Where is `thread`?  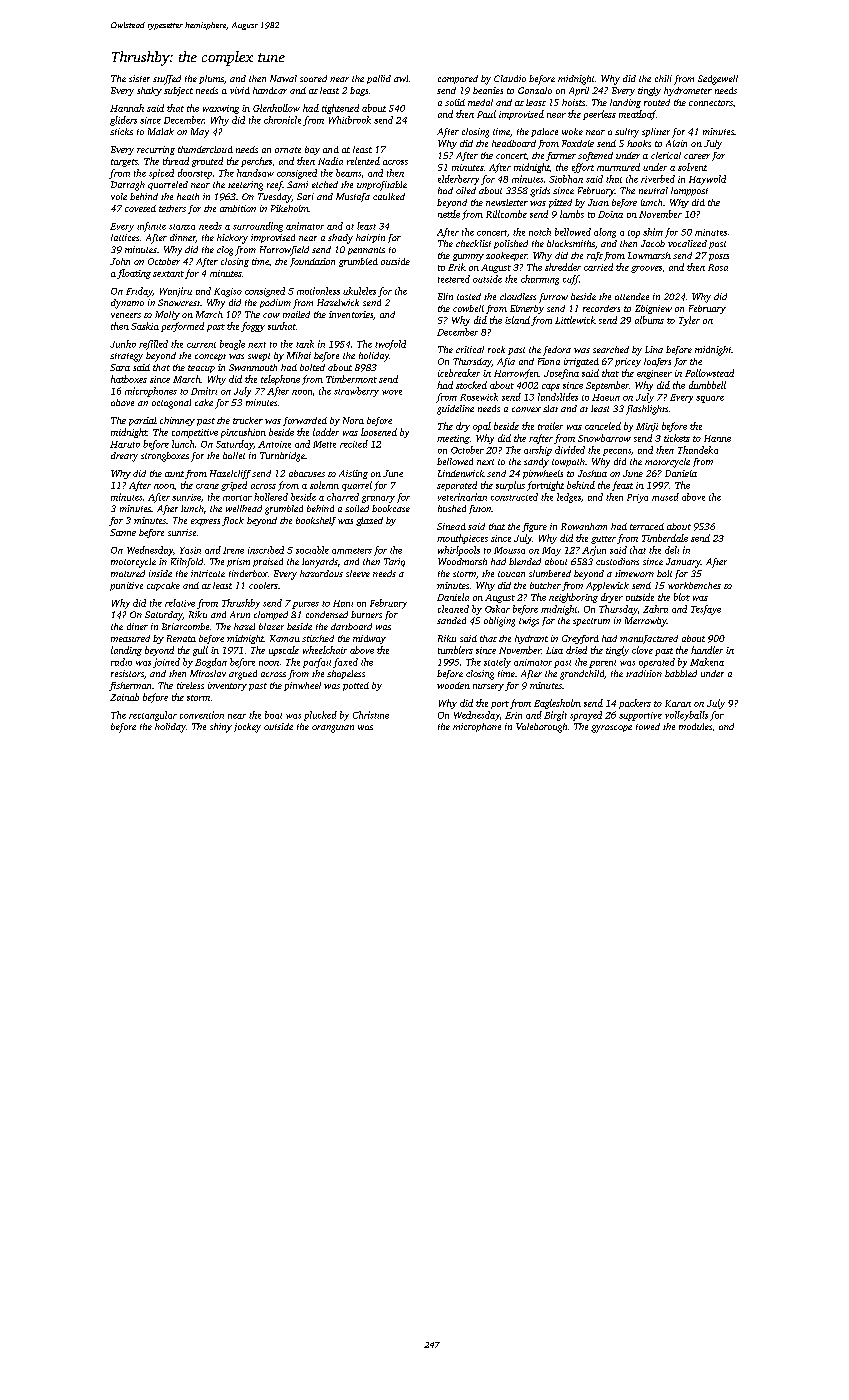
thread is located at coordinates (176, 161).
